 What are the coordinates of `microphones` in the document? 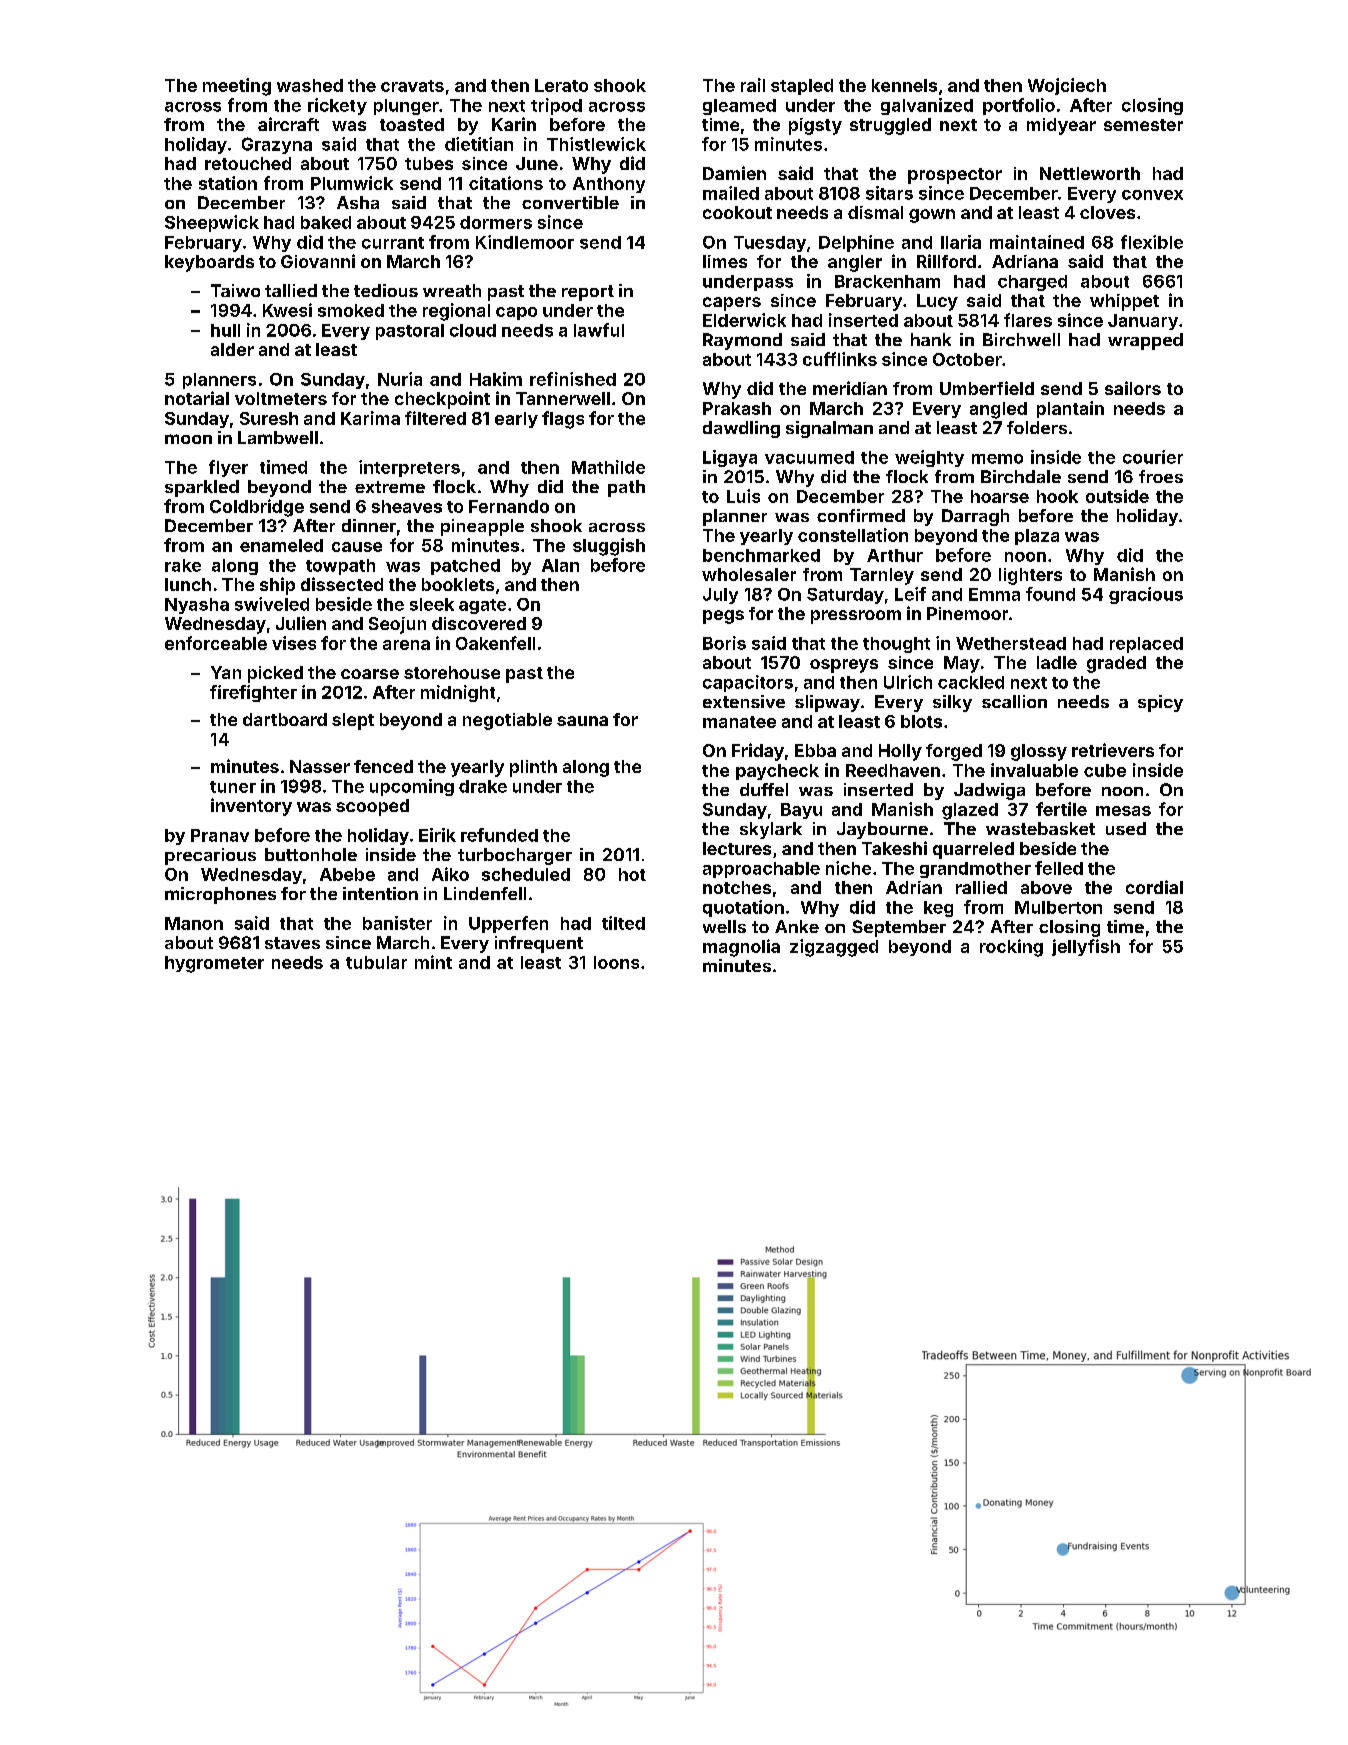 It's located at (220, 895).
